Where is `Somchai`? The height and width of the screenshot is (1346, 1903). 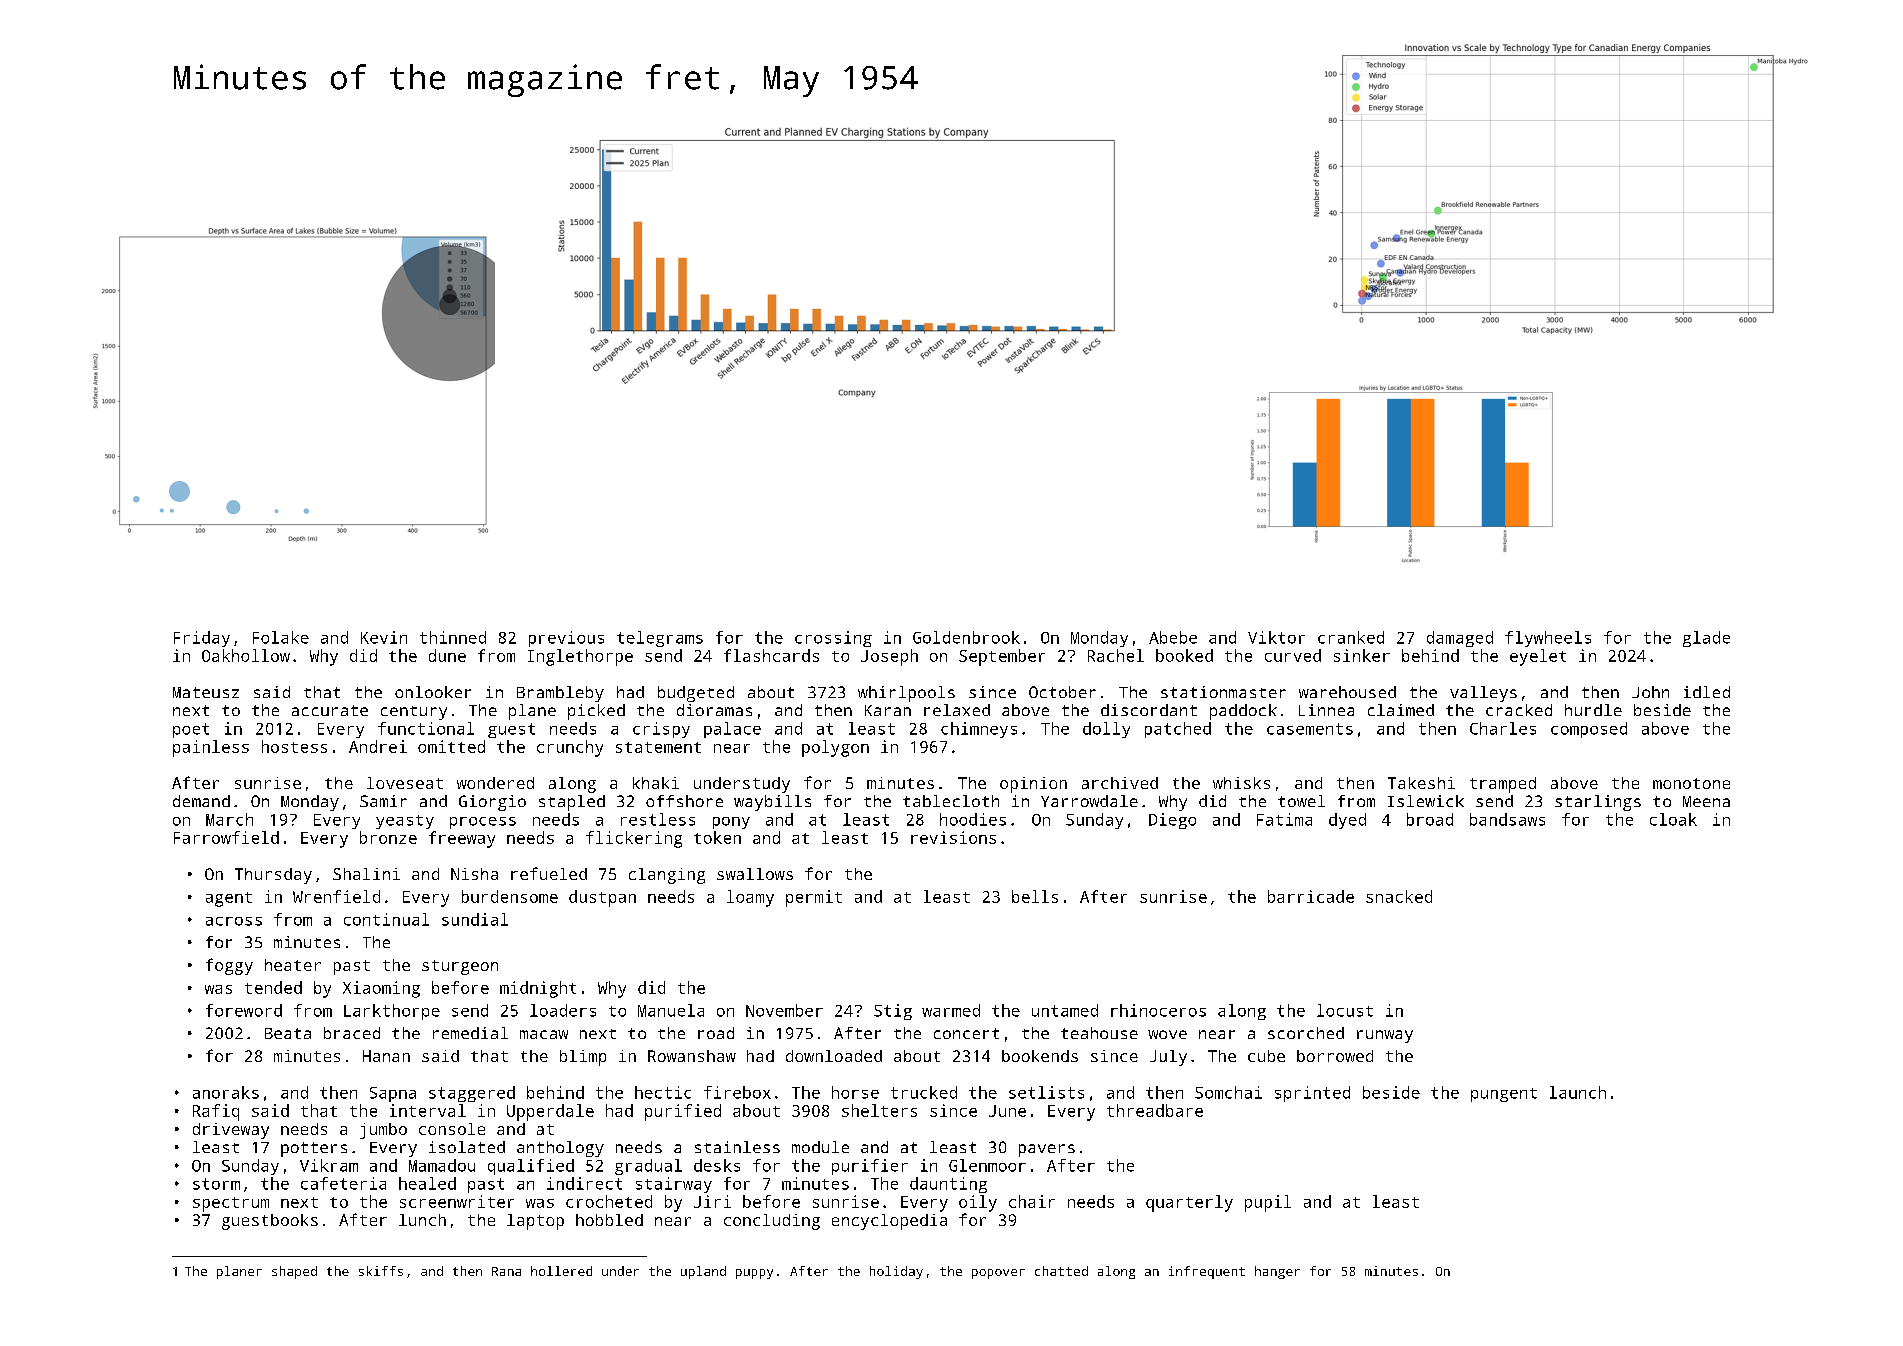
Somchai is located at coordinates (1228, 1092).
